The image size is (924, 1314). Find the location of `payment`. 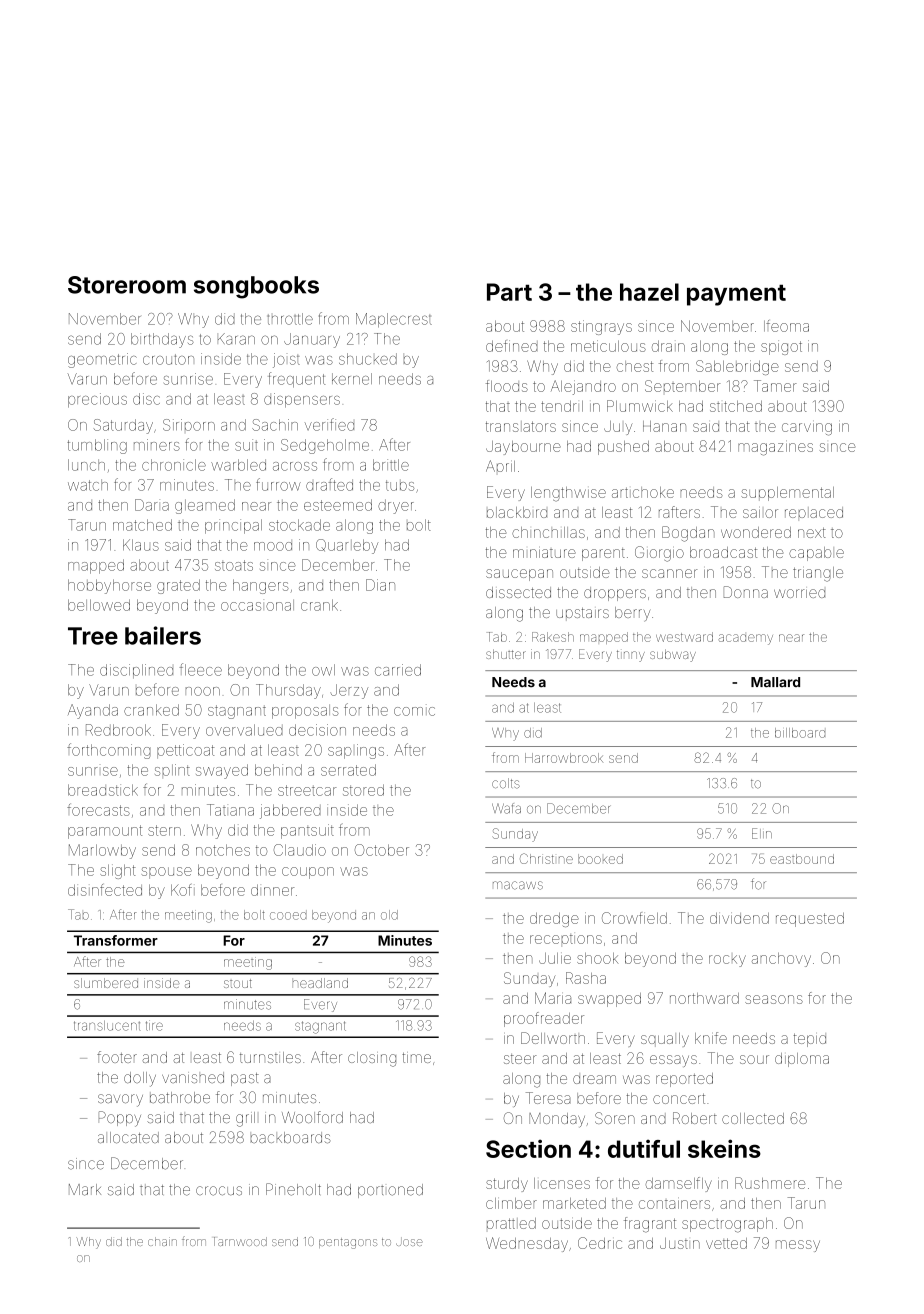

payment is located at coordinates (736, 295).
